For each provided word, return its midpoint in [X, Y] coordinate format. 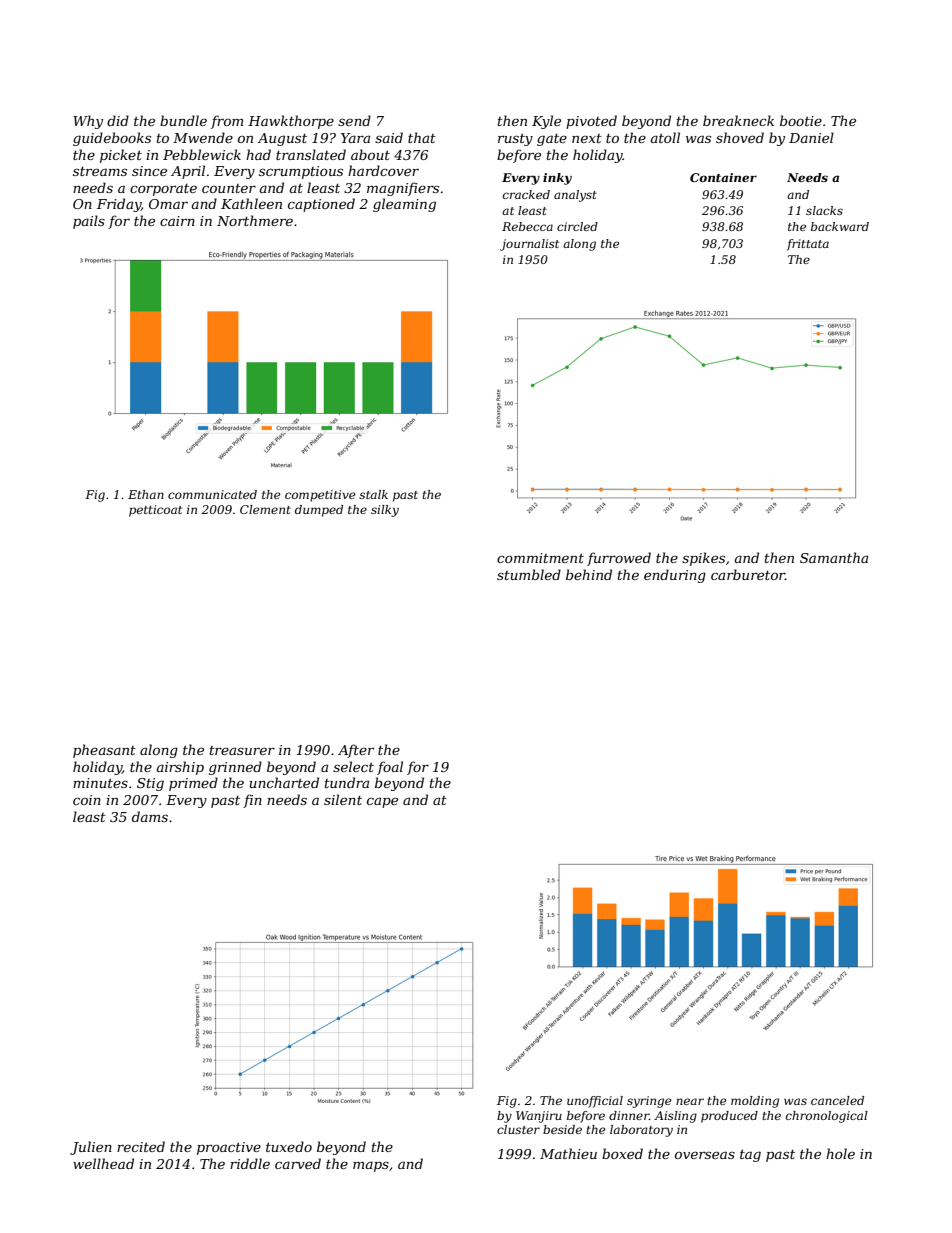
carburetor [748, 574]
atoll [665, 137]
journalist [529, 245]
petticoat [155, 511]
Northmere [255, 220]
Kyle [546, 122]
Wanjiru [539, 1117]
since [149, 171]
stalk [373, 494]
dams [150, 816]
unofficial [595, 1102]
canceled [837, 1100]
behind [589, 574]
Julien [91, 1148]
